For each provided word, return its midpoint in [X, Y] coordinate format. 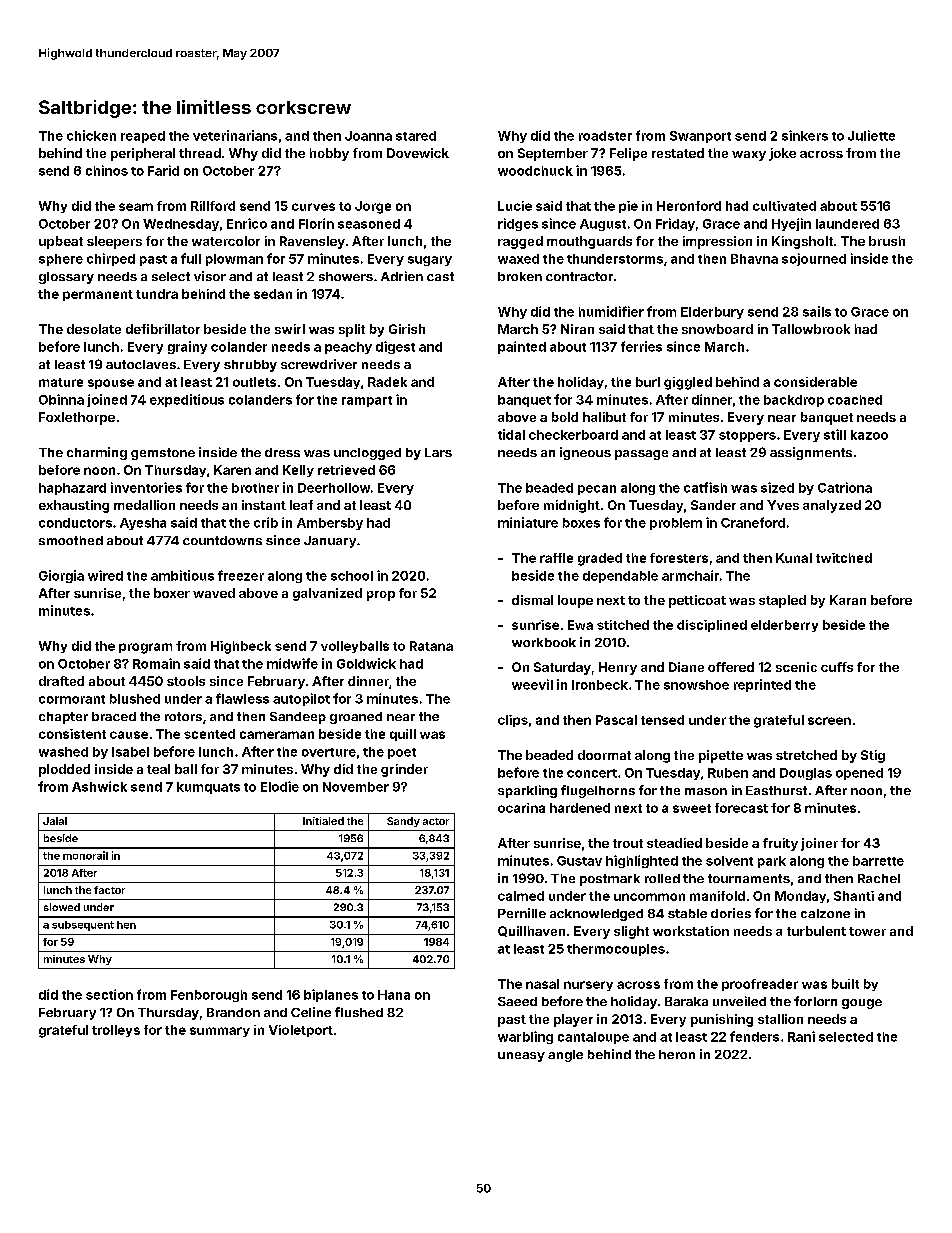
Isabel [130, 752]
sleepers [114, 242]
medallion [144, 505]
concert [592, 773]
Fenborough [209, 996]
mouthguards [589, 242]
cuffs [837, 667]
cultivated [784, 206]
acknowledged [596, 915]
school [352, 576]
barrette [878, 861]
